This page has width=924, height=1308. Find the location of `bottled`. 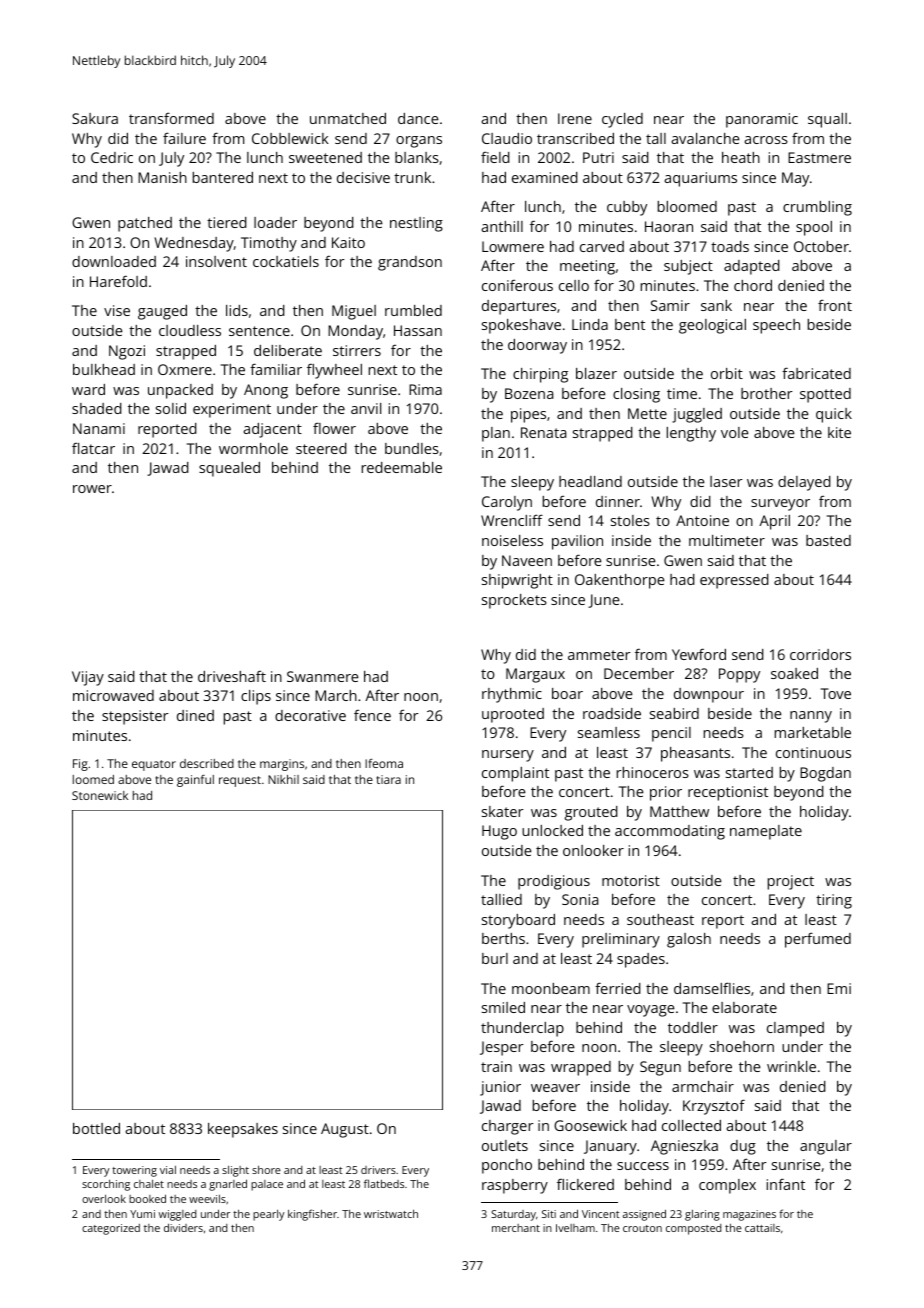

bottled is located at coordinates (96, 1128).
